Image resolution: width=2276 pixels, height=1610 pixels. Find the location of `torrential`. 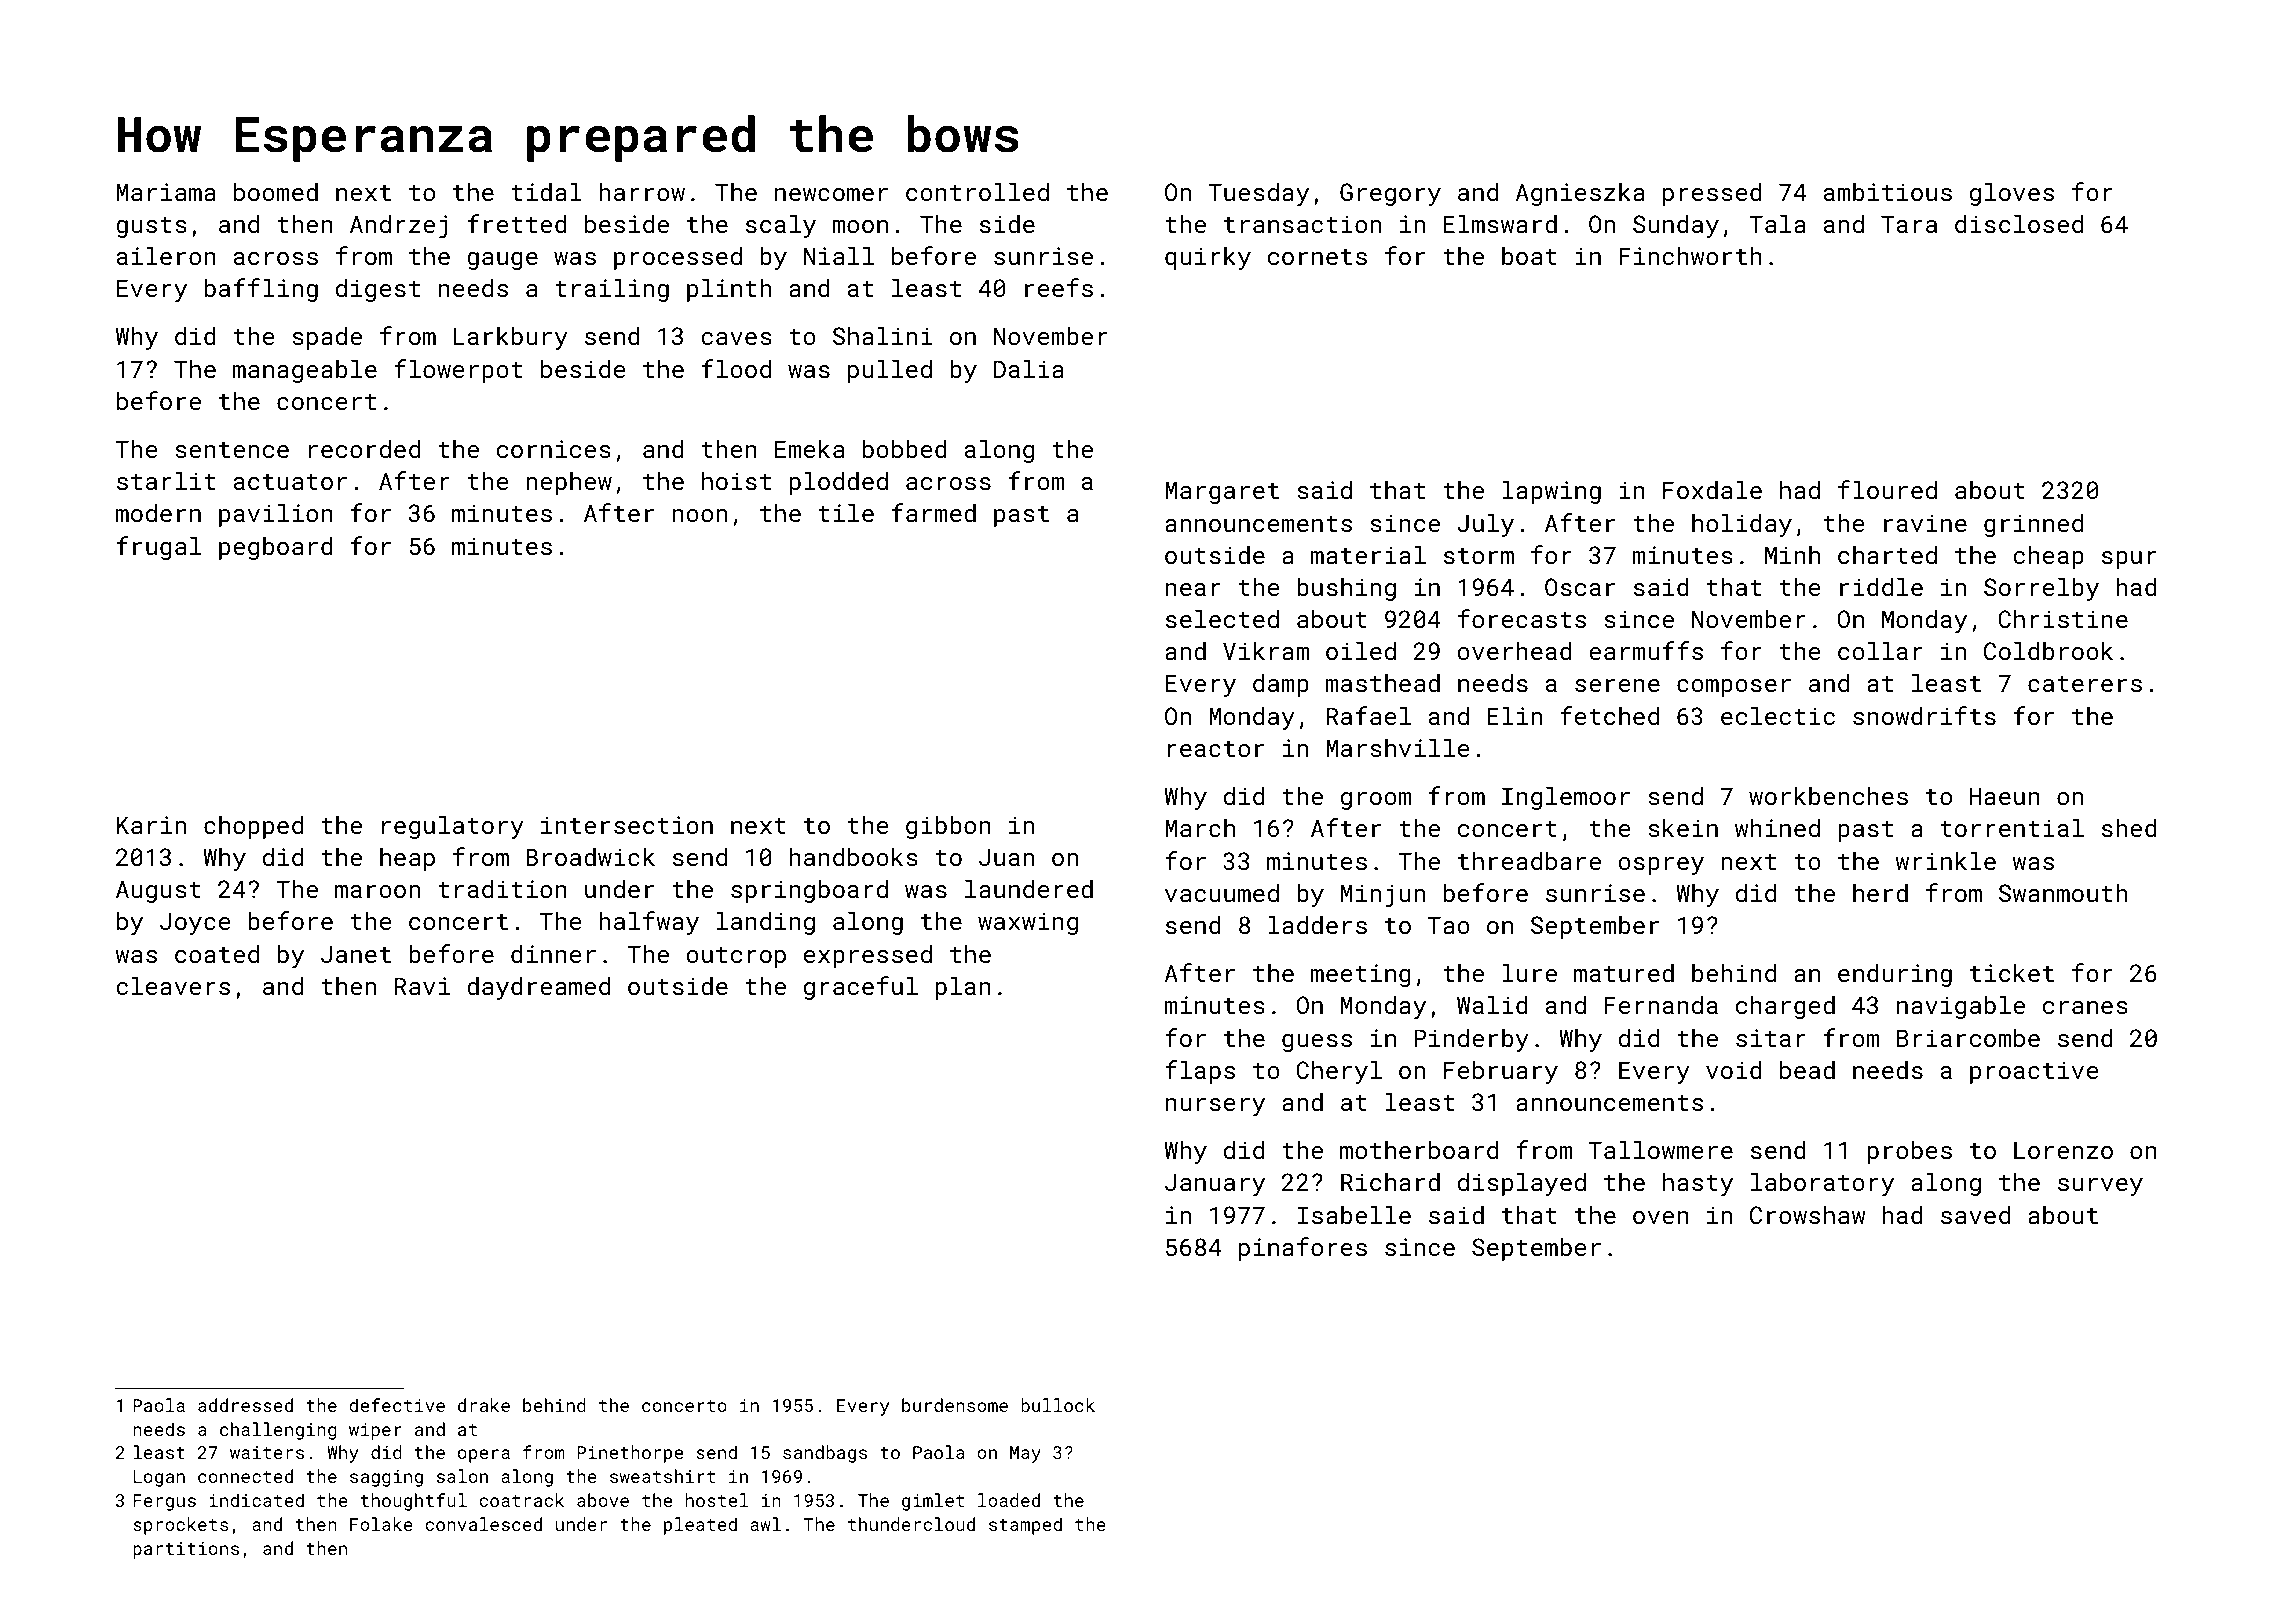

torrential is located at coordinates (2012, 827).
